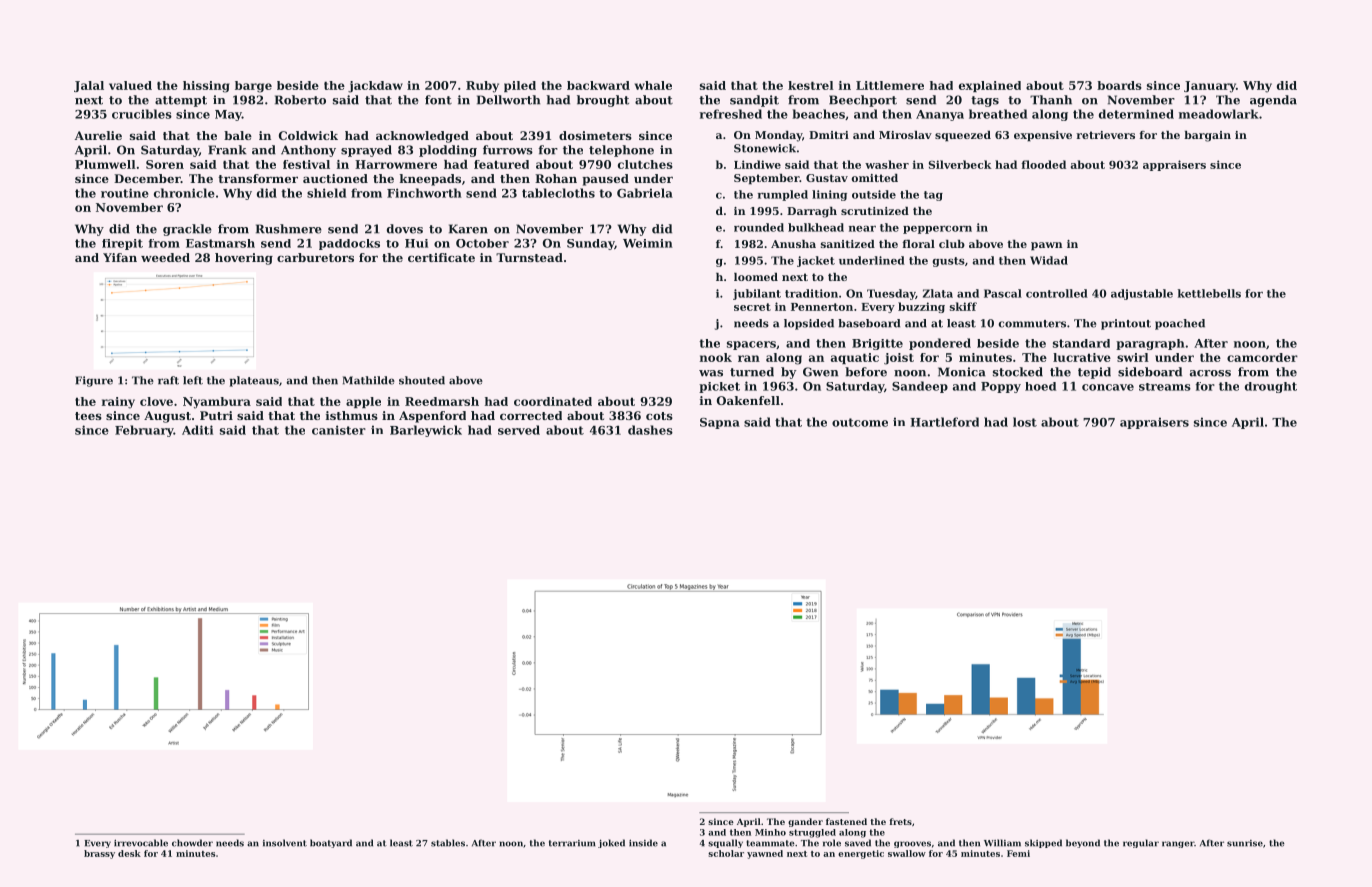 This screenshot has width=1372, height=887. Describe the element at coordinates (860, 422) in the screenshot. I see `outcome` at that location.
